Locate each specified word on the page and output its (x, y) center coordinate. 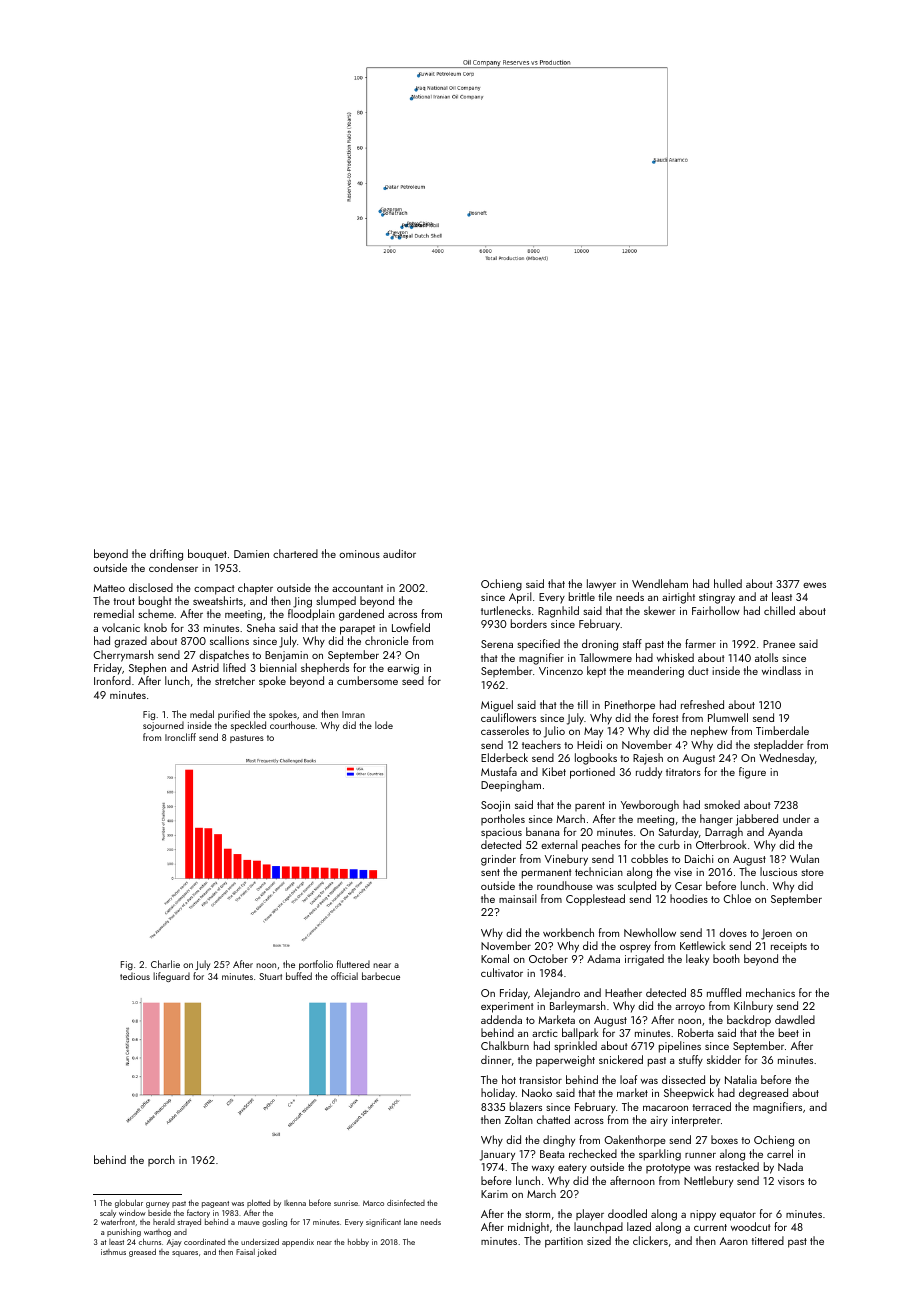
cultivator (502, 972)
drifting (166, 555)
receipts (789, 947)
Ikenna (295, 1203)
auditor (399, 553)
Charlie (165, 964)
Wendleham (660, 583)
